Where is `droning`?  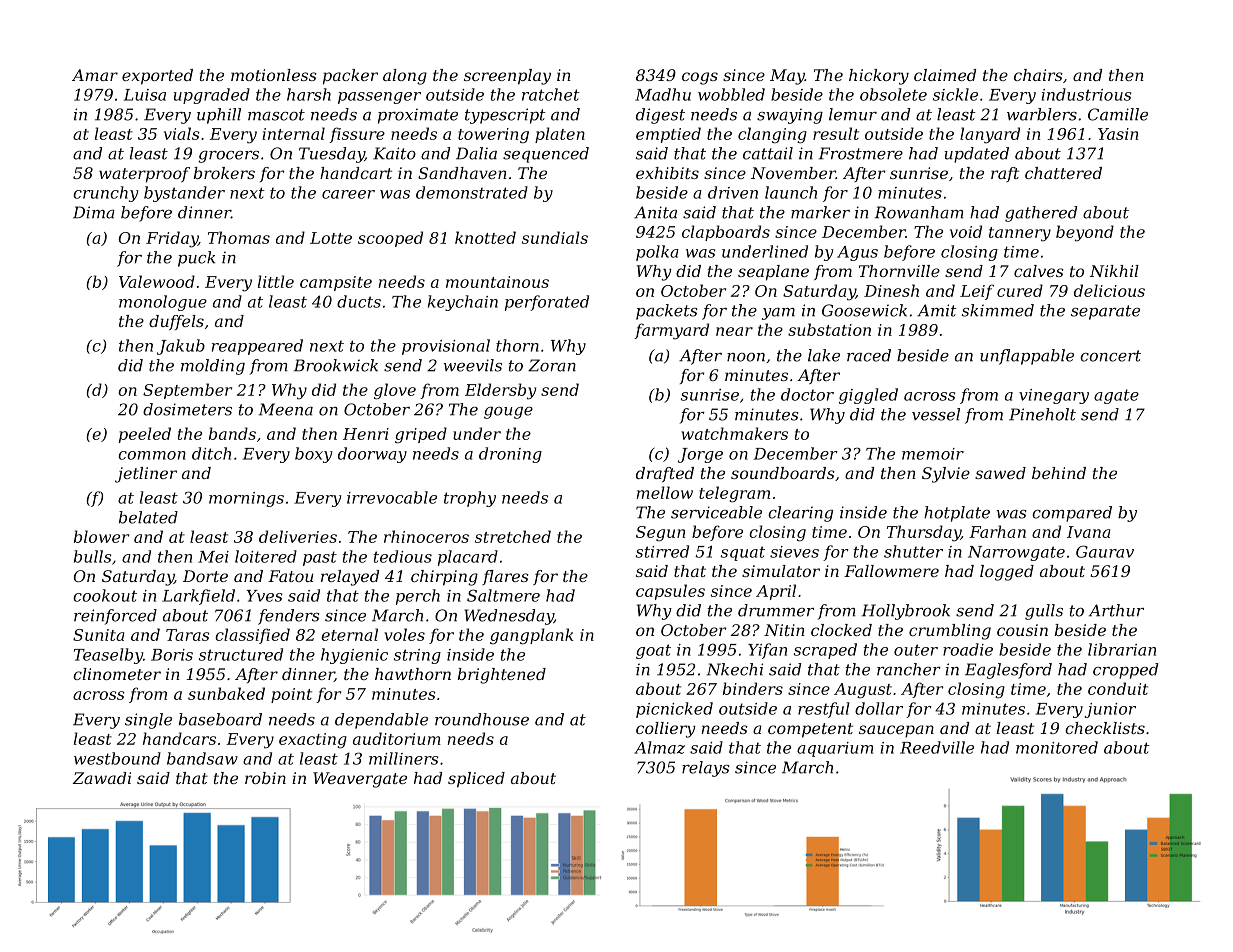 droning is located at coordinates (510, 455).
